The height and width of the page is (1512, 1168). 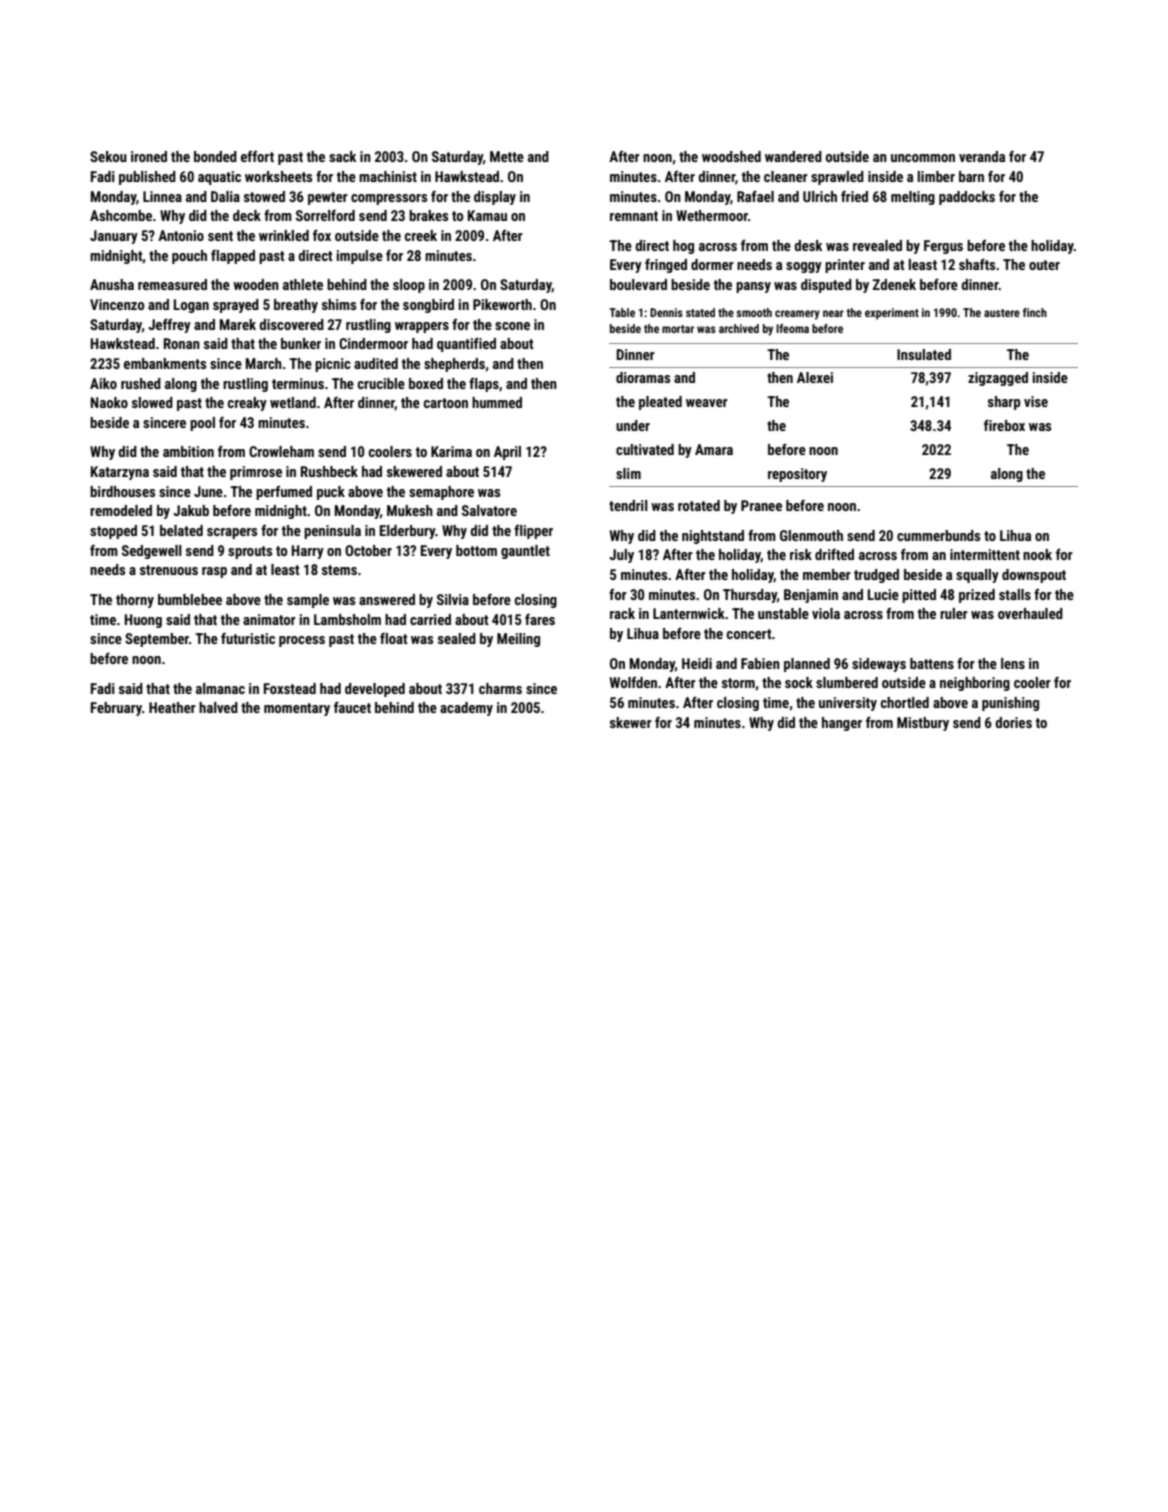 I want to click on uncommon, so click(x=923, y=158).
